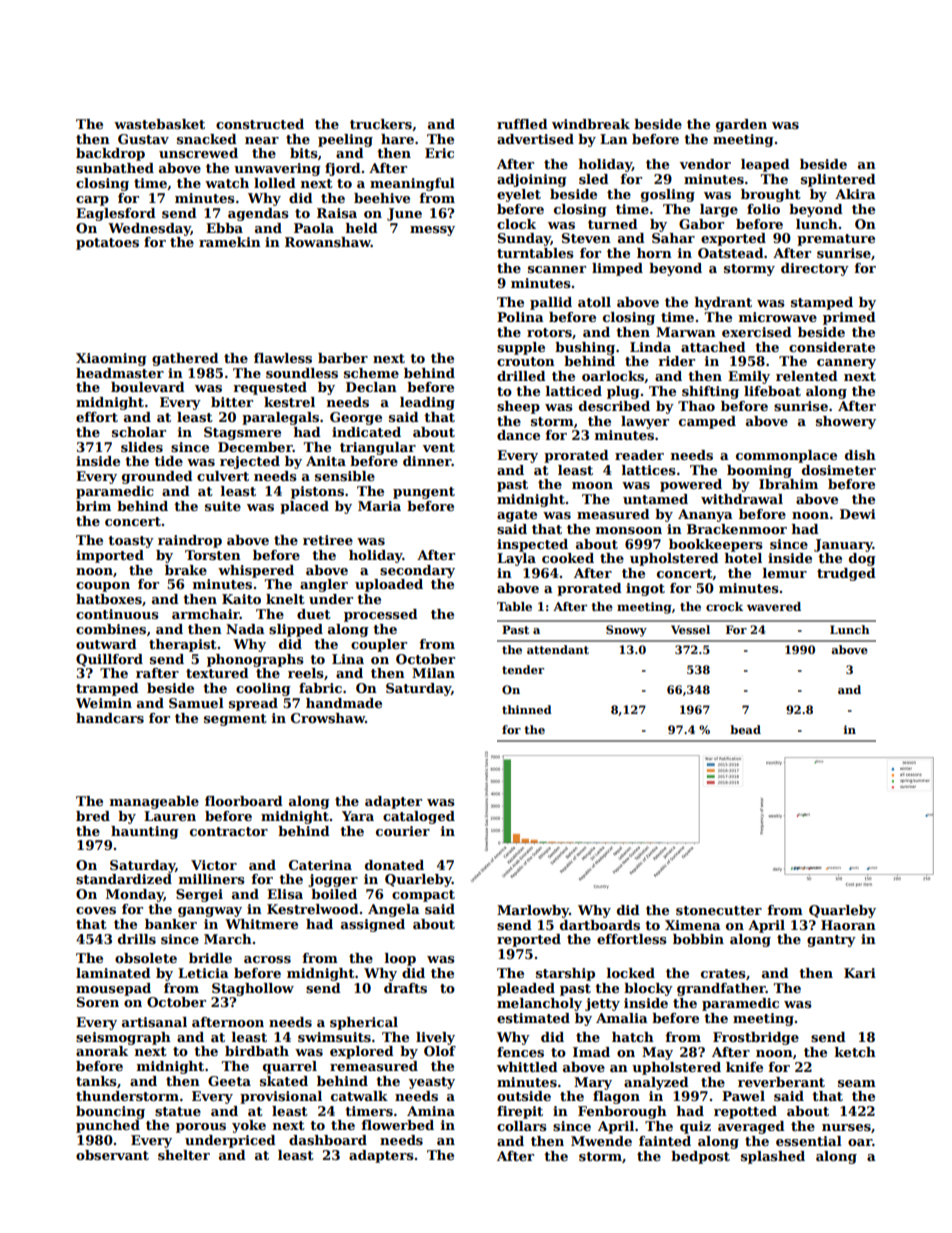  I want to click on Frostbridge, so click(756, 1038).
